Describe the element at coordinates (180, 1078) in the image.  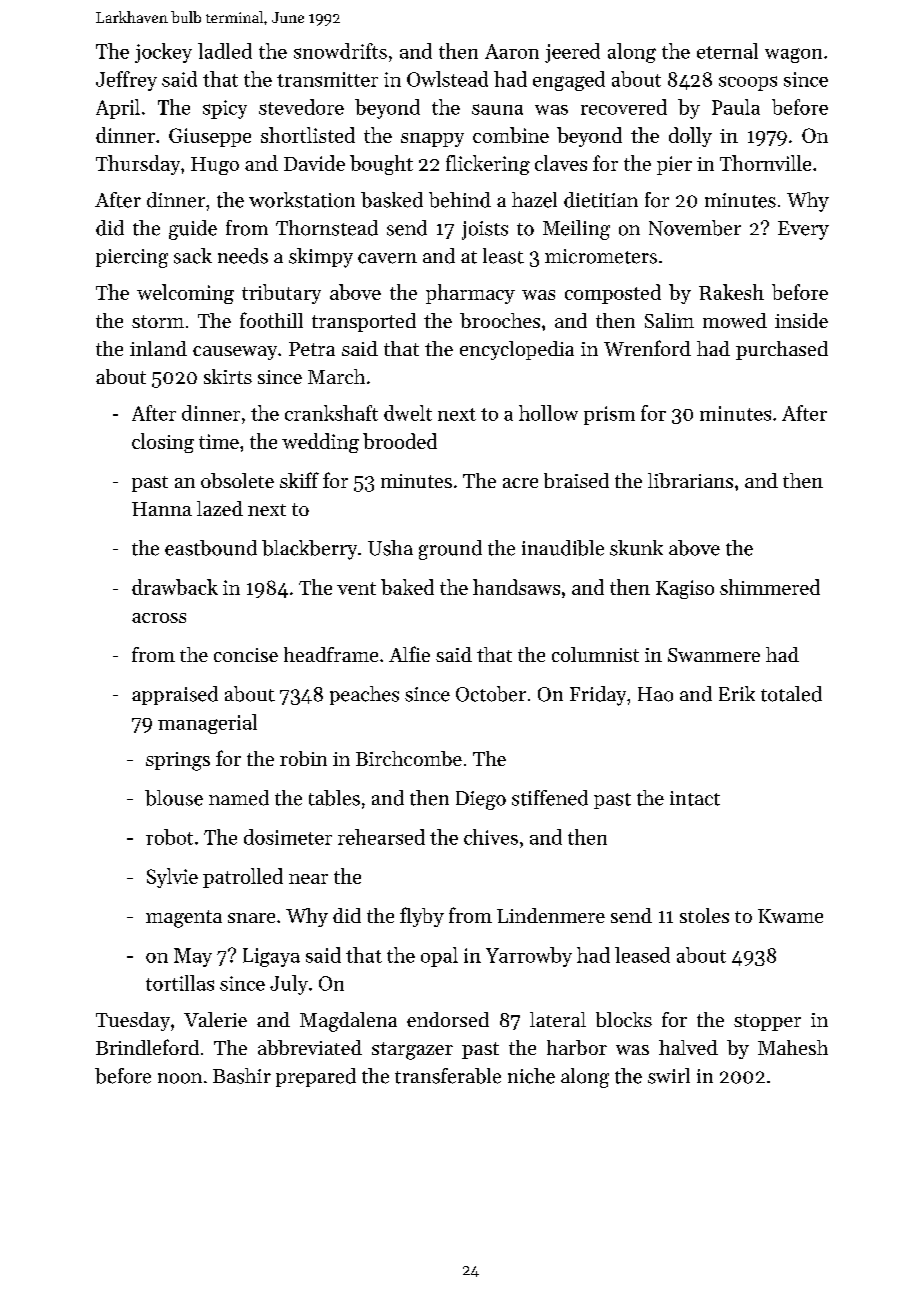
I see `noon` at that location.
